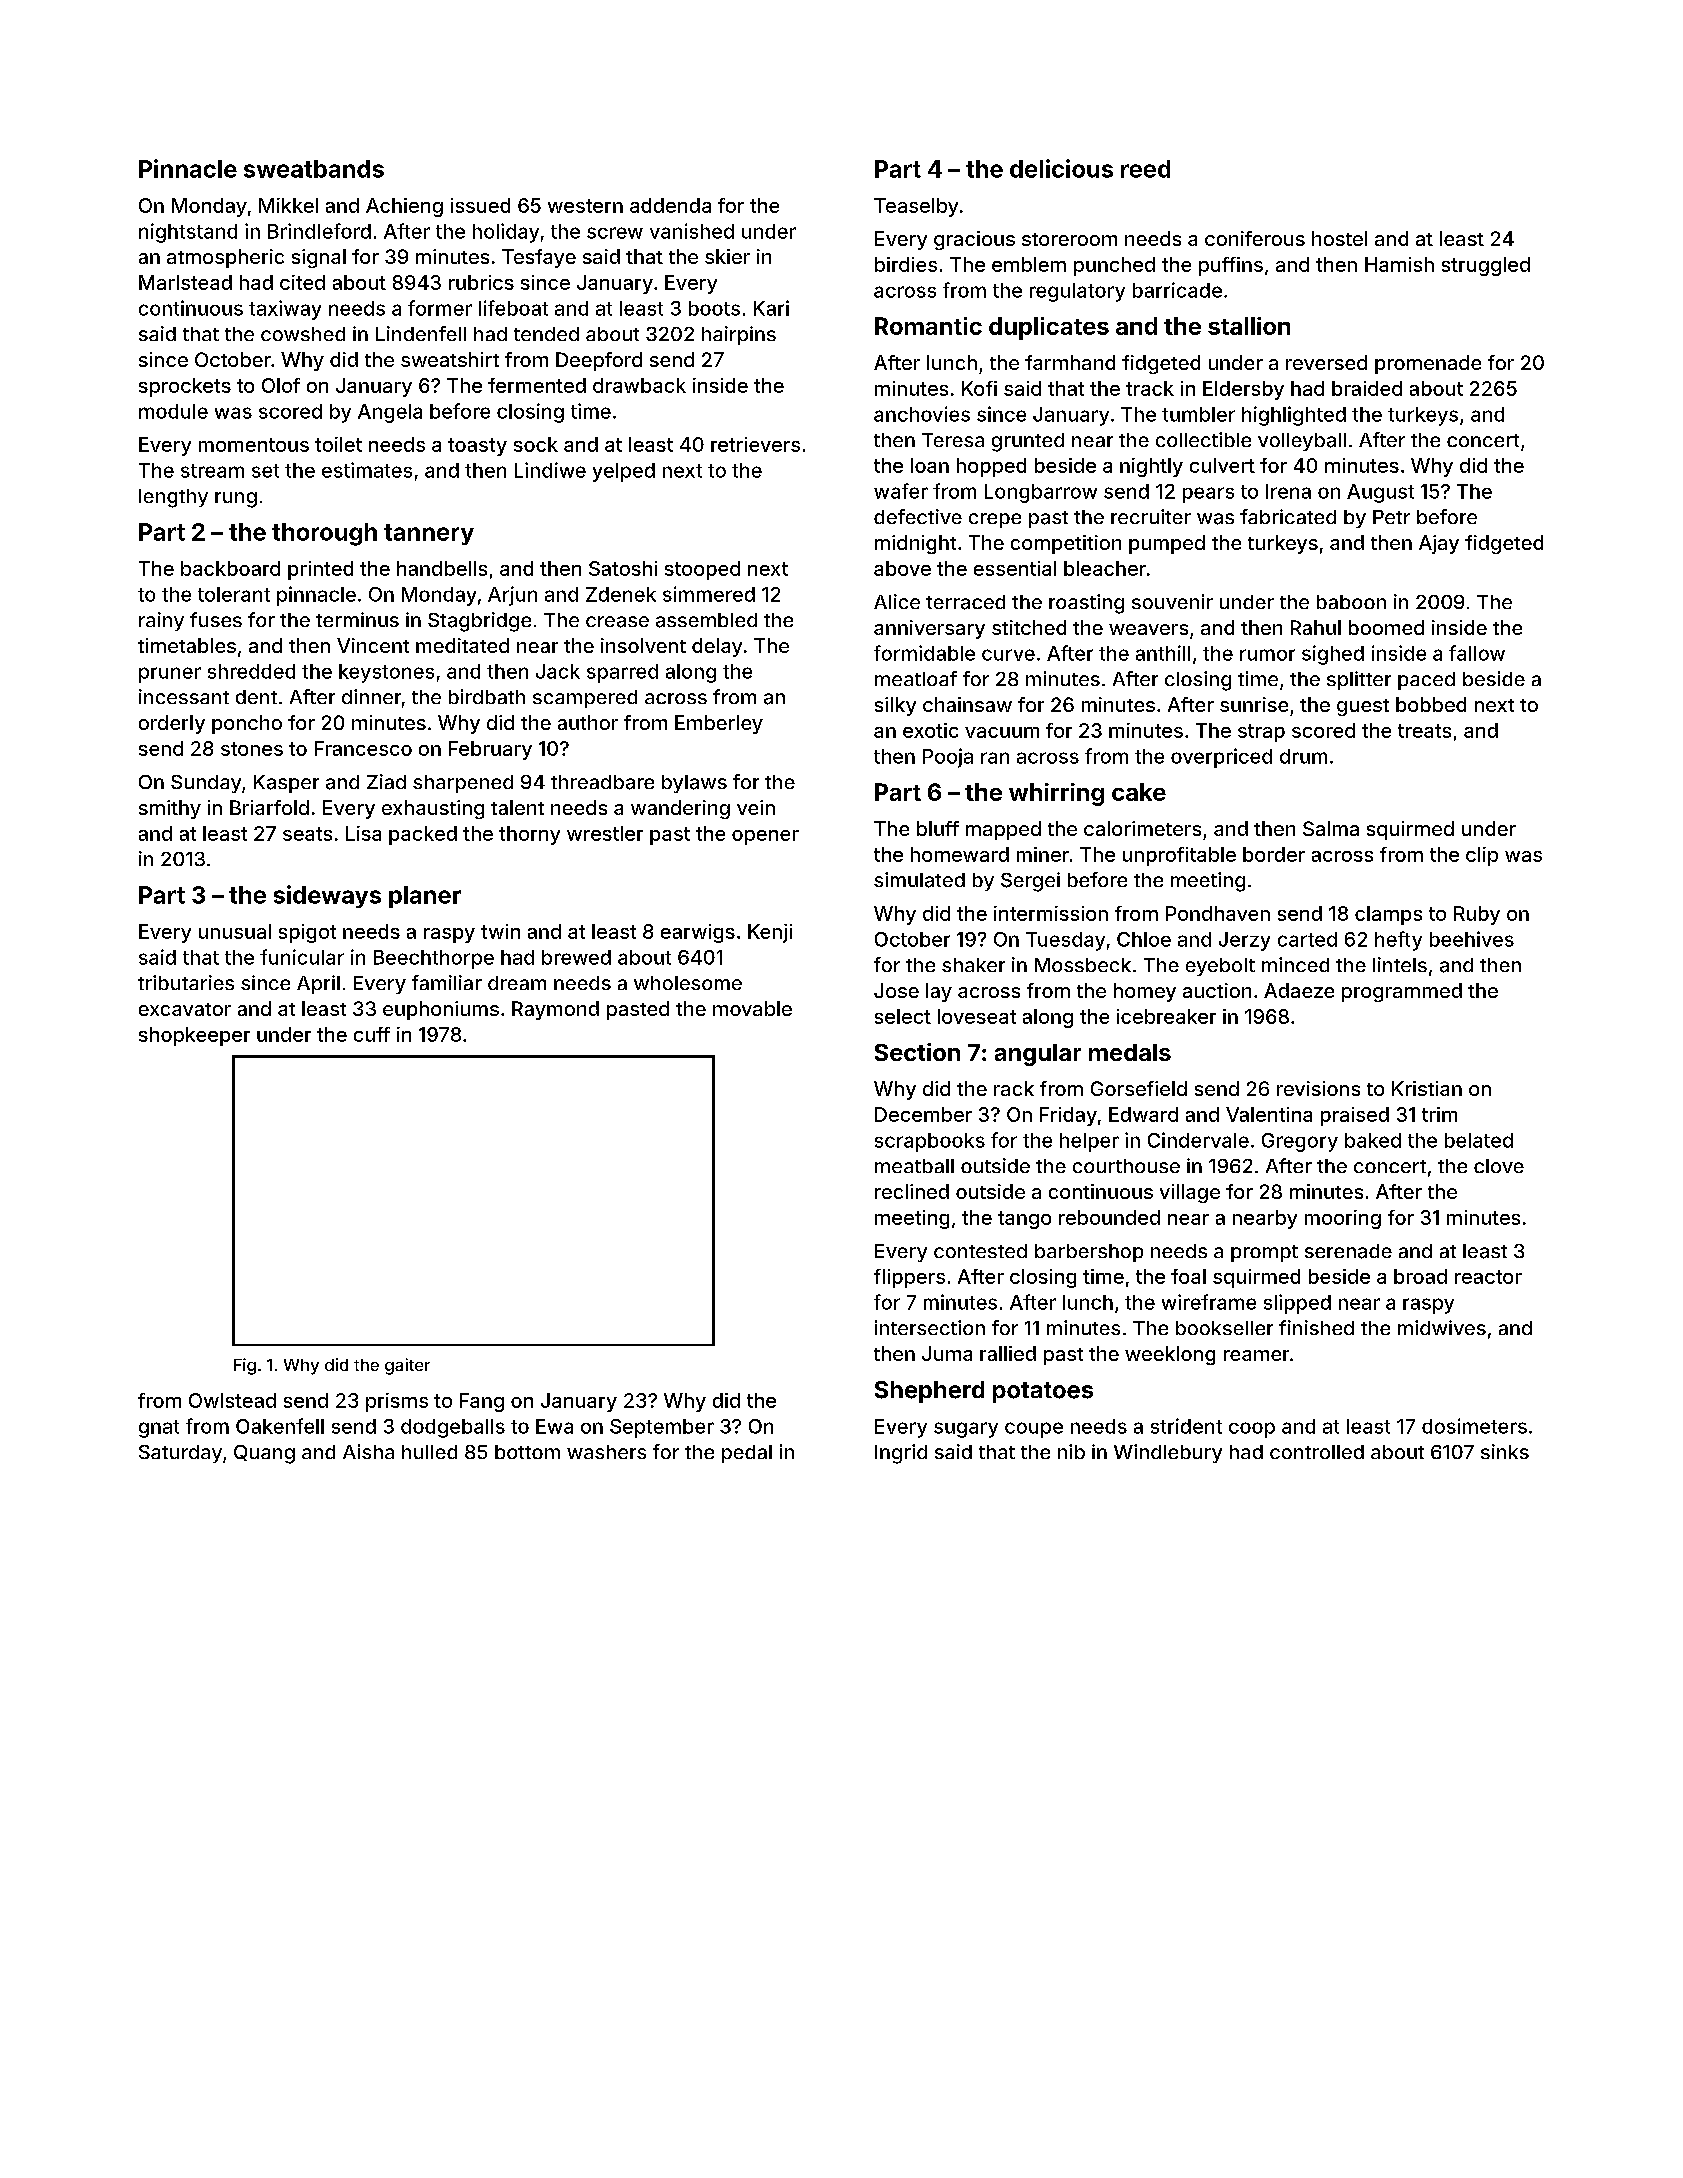 The image size is (1683, 2178). What do you see at coordinates (1249, 326) in the document?
I see `stallion` at bounding box center [1249, 326].
